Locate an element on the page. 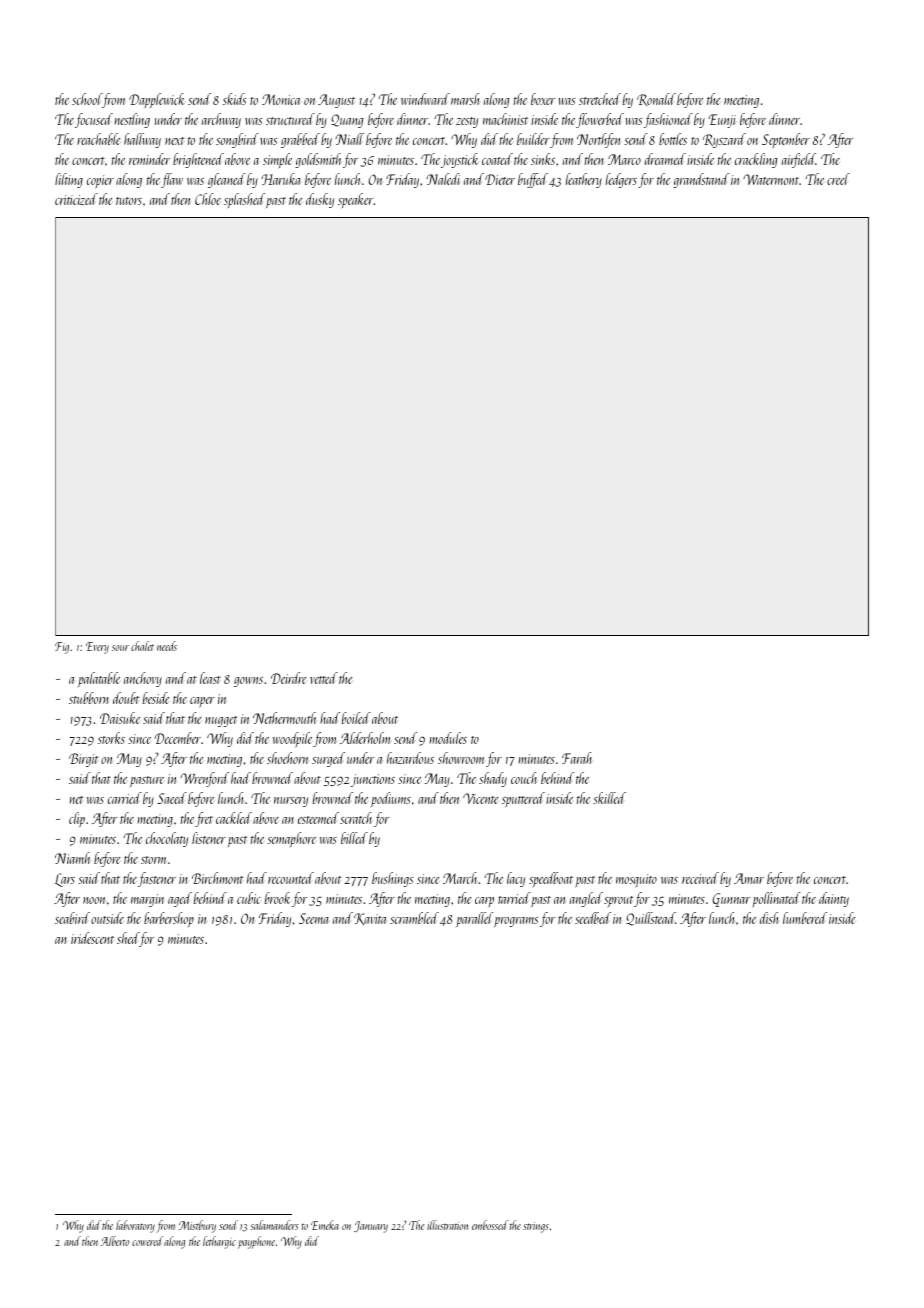  needs is located at coordinates (167, 646).
